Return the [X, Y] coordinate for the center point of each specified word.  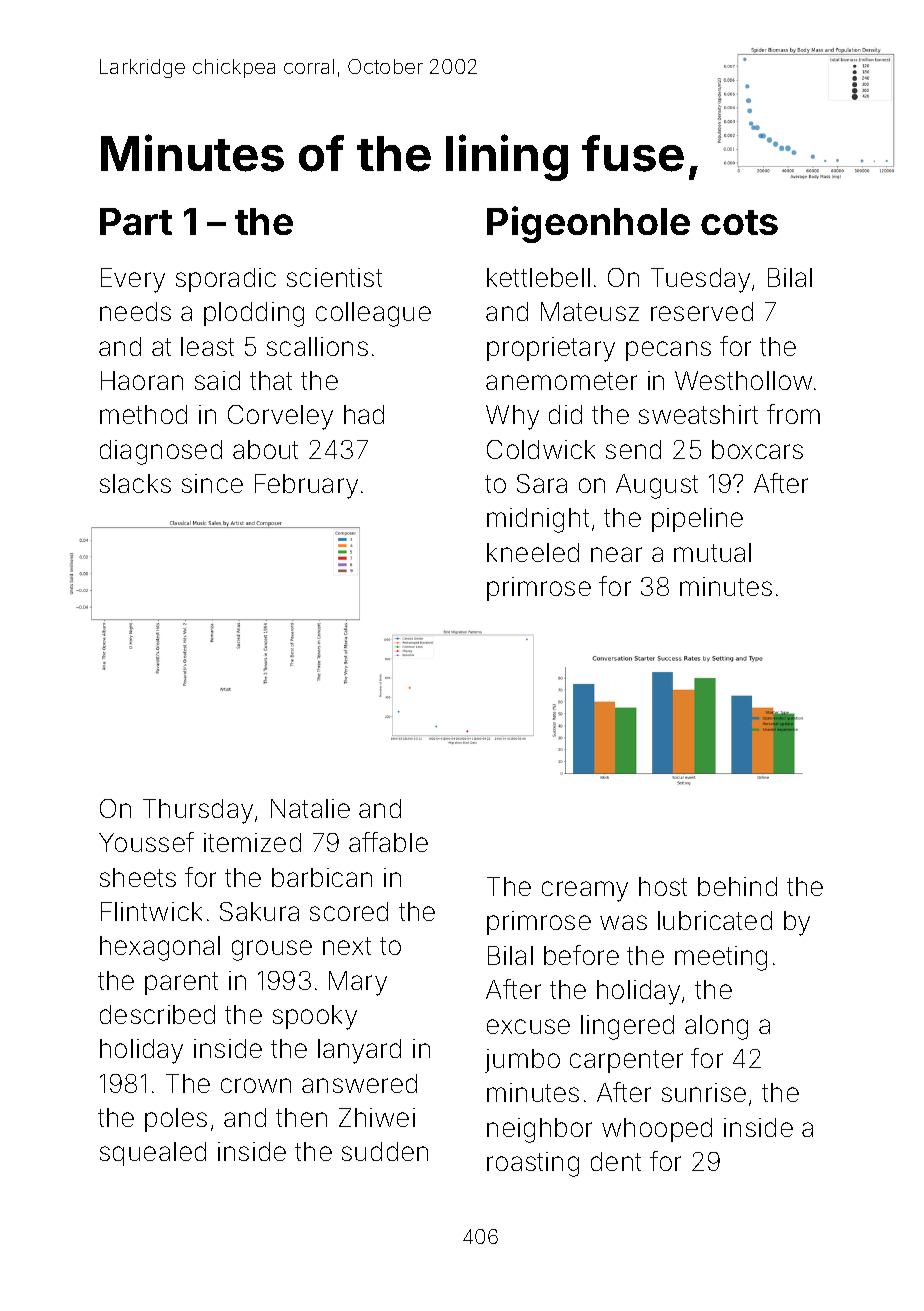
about [265, 449]
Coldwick [541, 449]
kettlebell [538, 277]
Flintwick [151, 911]
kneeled [533, 552]
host [663, 886]
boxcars [757, 449]
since [212, 483]
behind [737, 886]
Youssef [146, 842]
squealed [153, 1154]
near [616, 554]
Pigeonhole [588, 224]
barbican [322, 877]
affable [388, 842]
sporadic [226, 280]
